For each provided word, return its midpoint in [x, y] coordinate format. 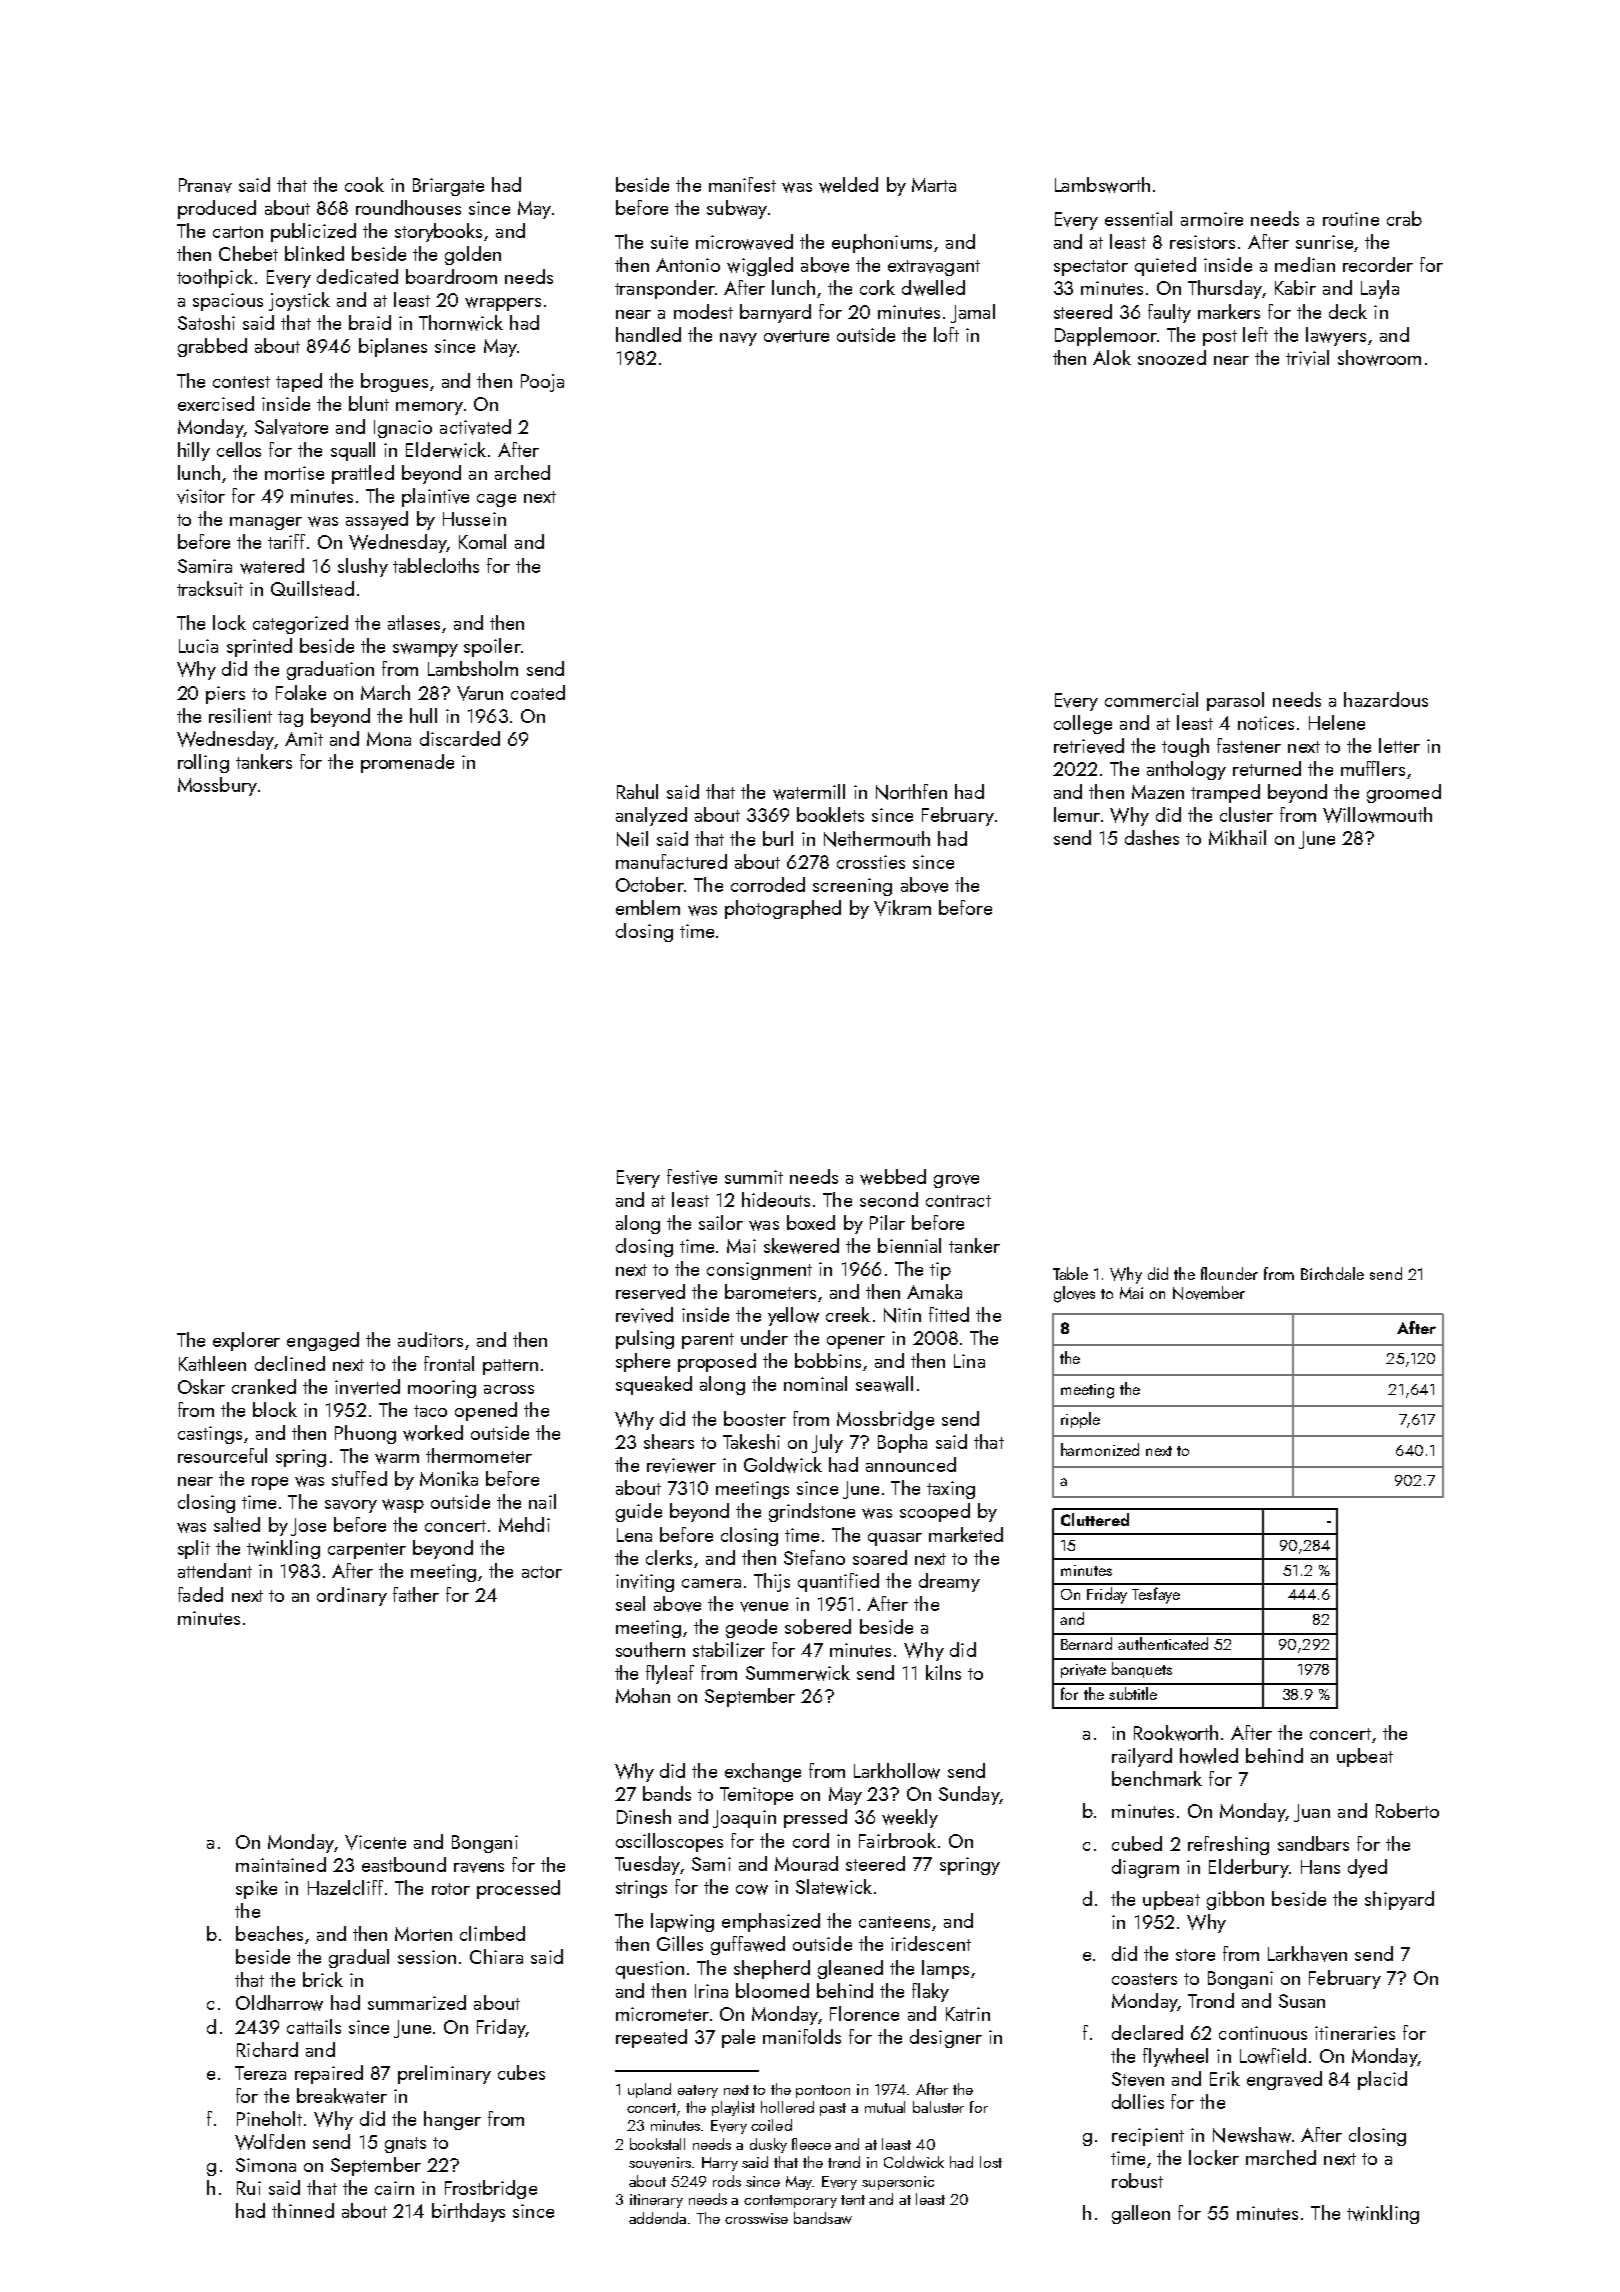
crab [1404, 218]
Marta [934, 185]
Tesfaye [1156, 1595]
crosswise [756, 2218]
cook [364, 184]
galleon [1141, 2214]
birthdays [468, 2212]
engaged [323, 1341]
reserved [650, 1292]
